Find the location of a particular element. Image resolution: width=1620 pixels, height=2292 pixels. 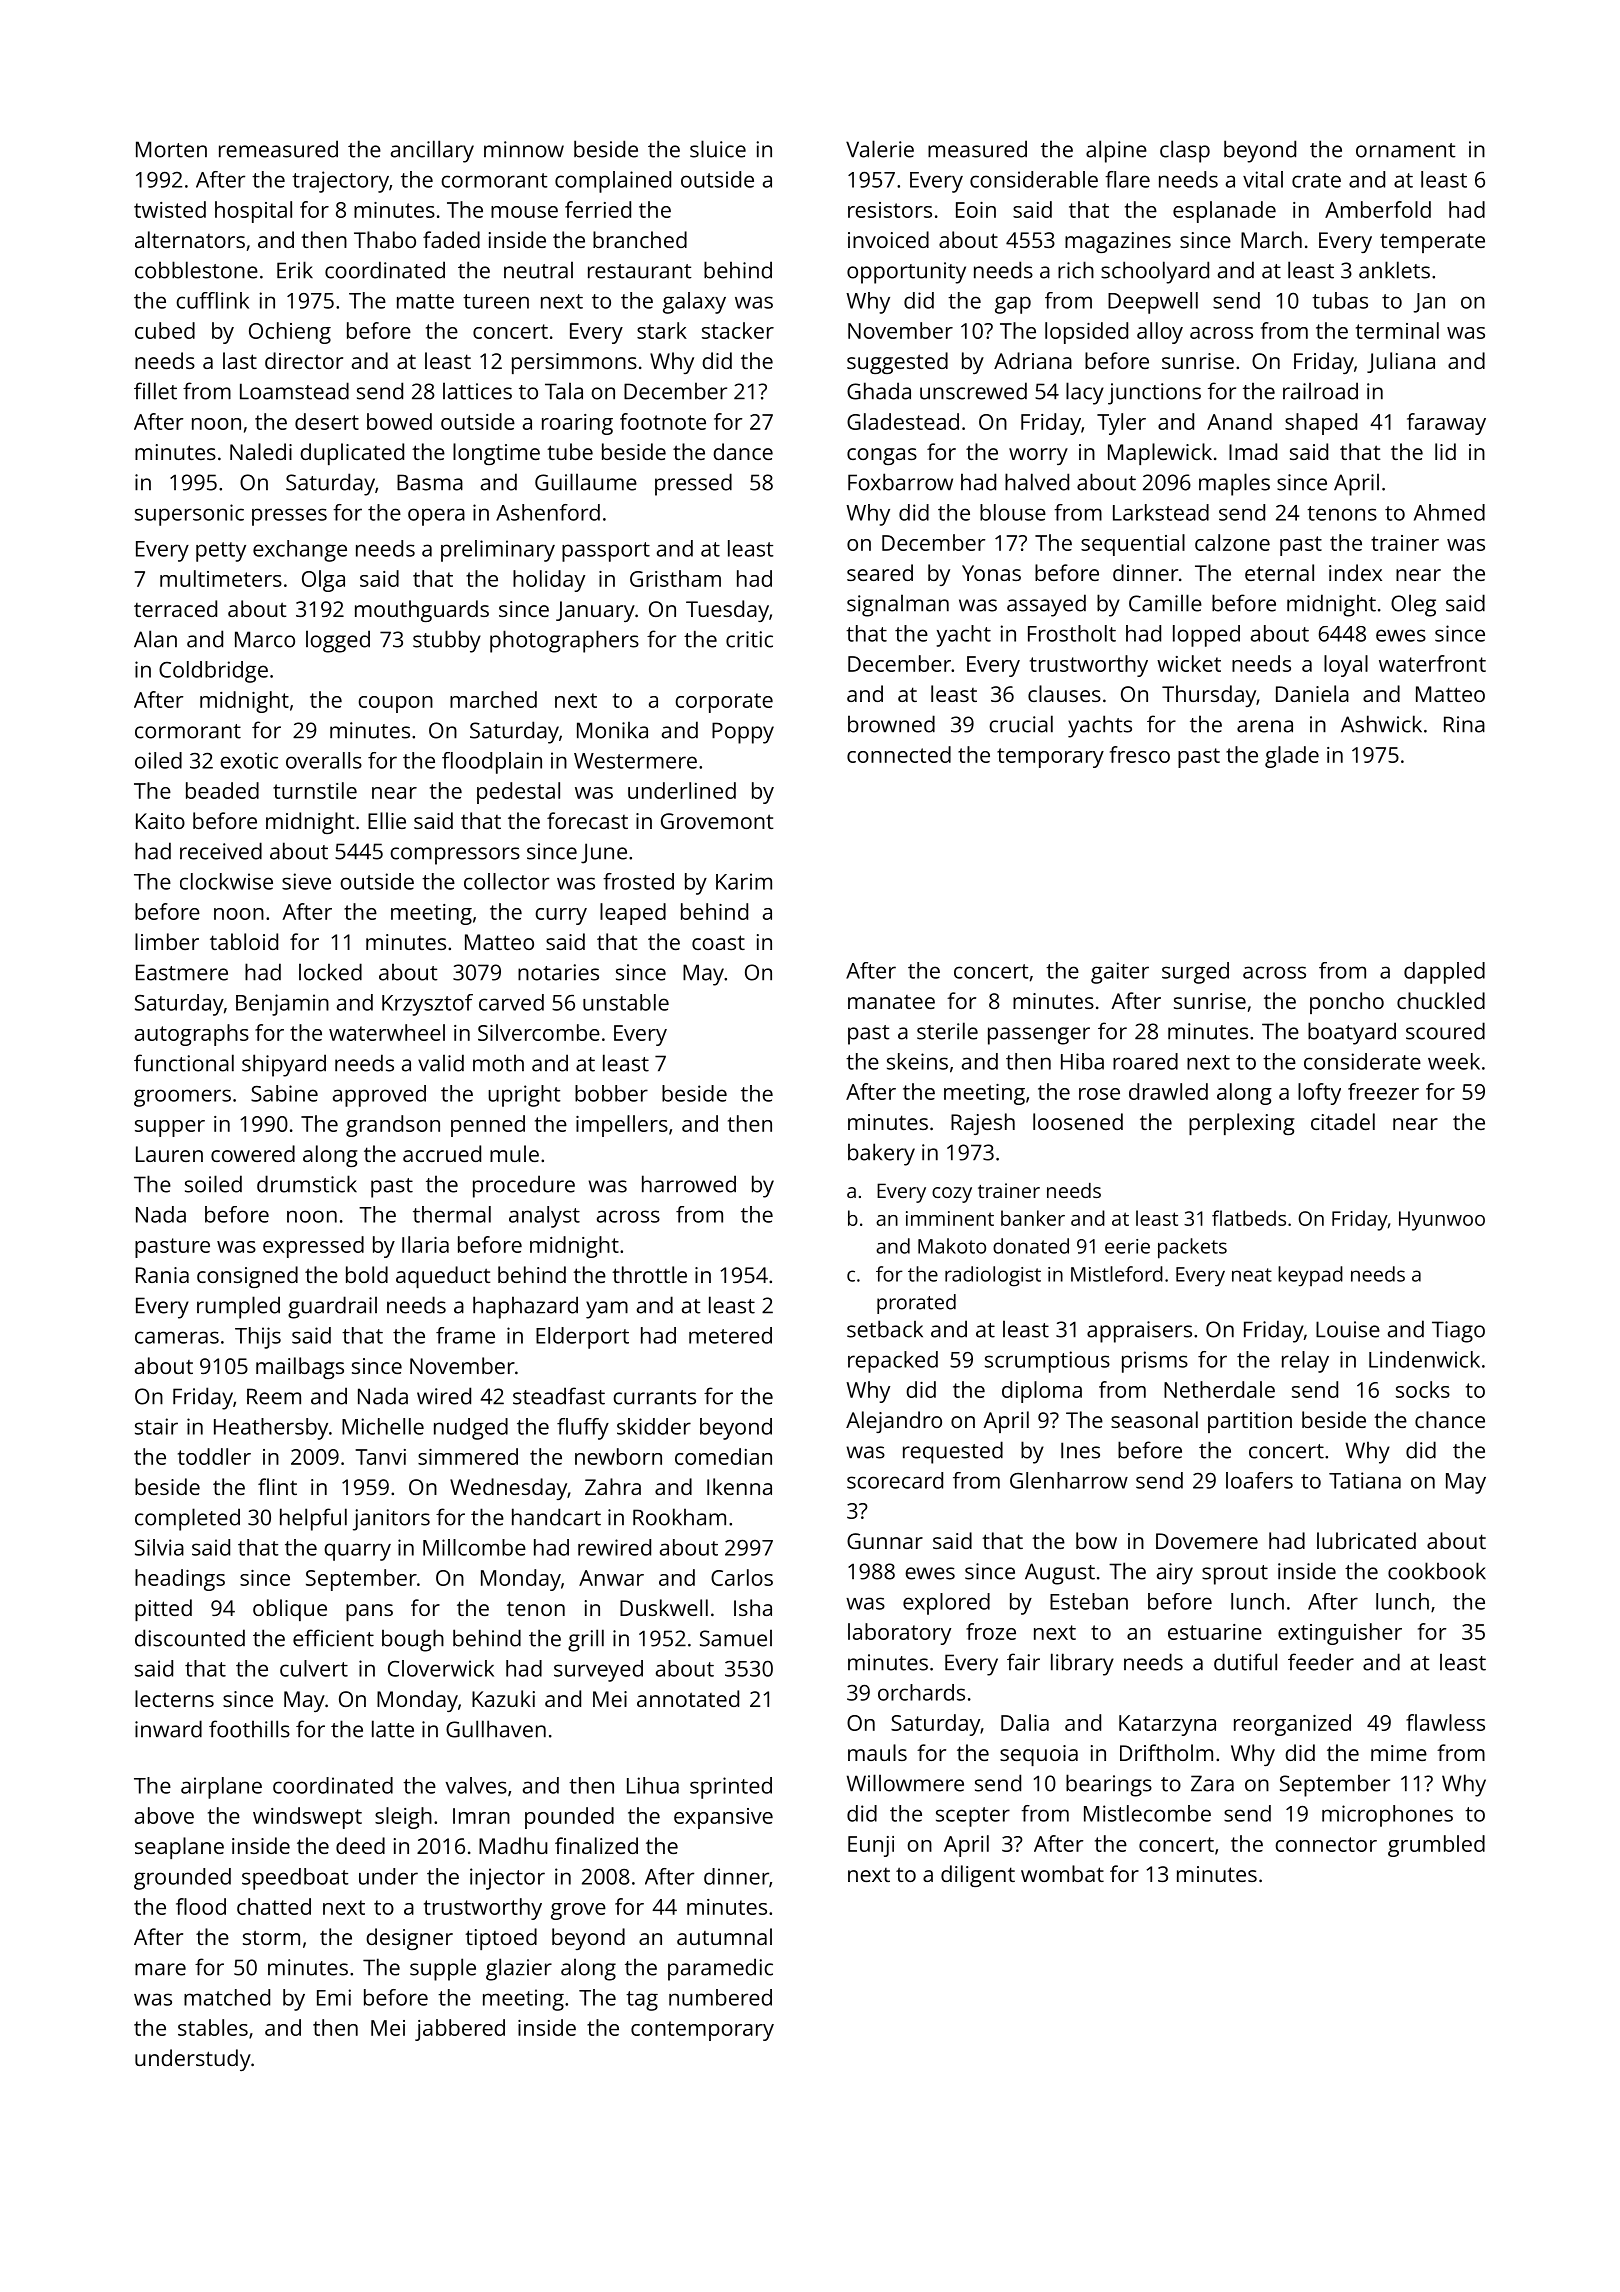

August is located at coordinates (1060, 1574).
